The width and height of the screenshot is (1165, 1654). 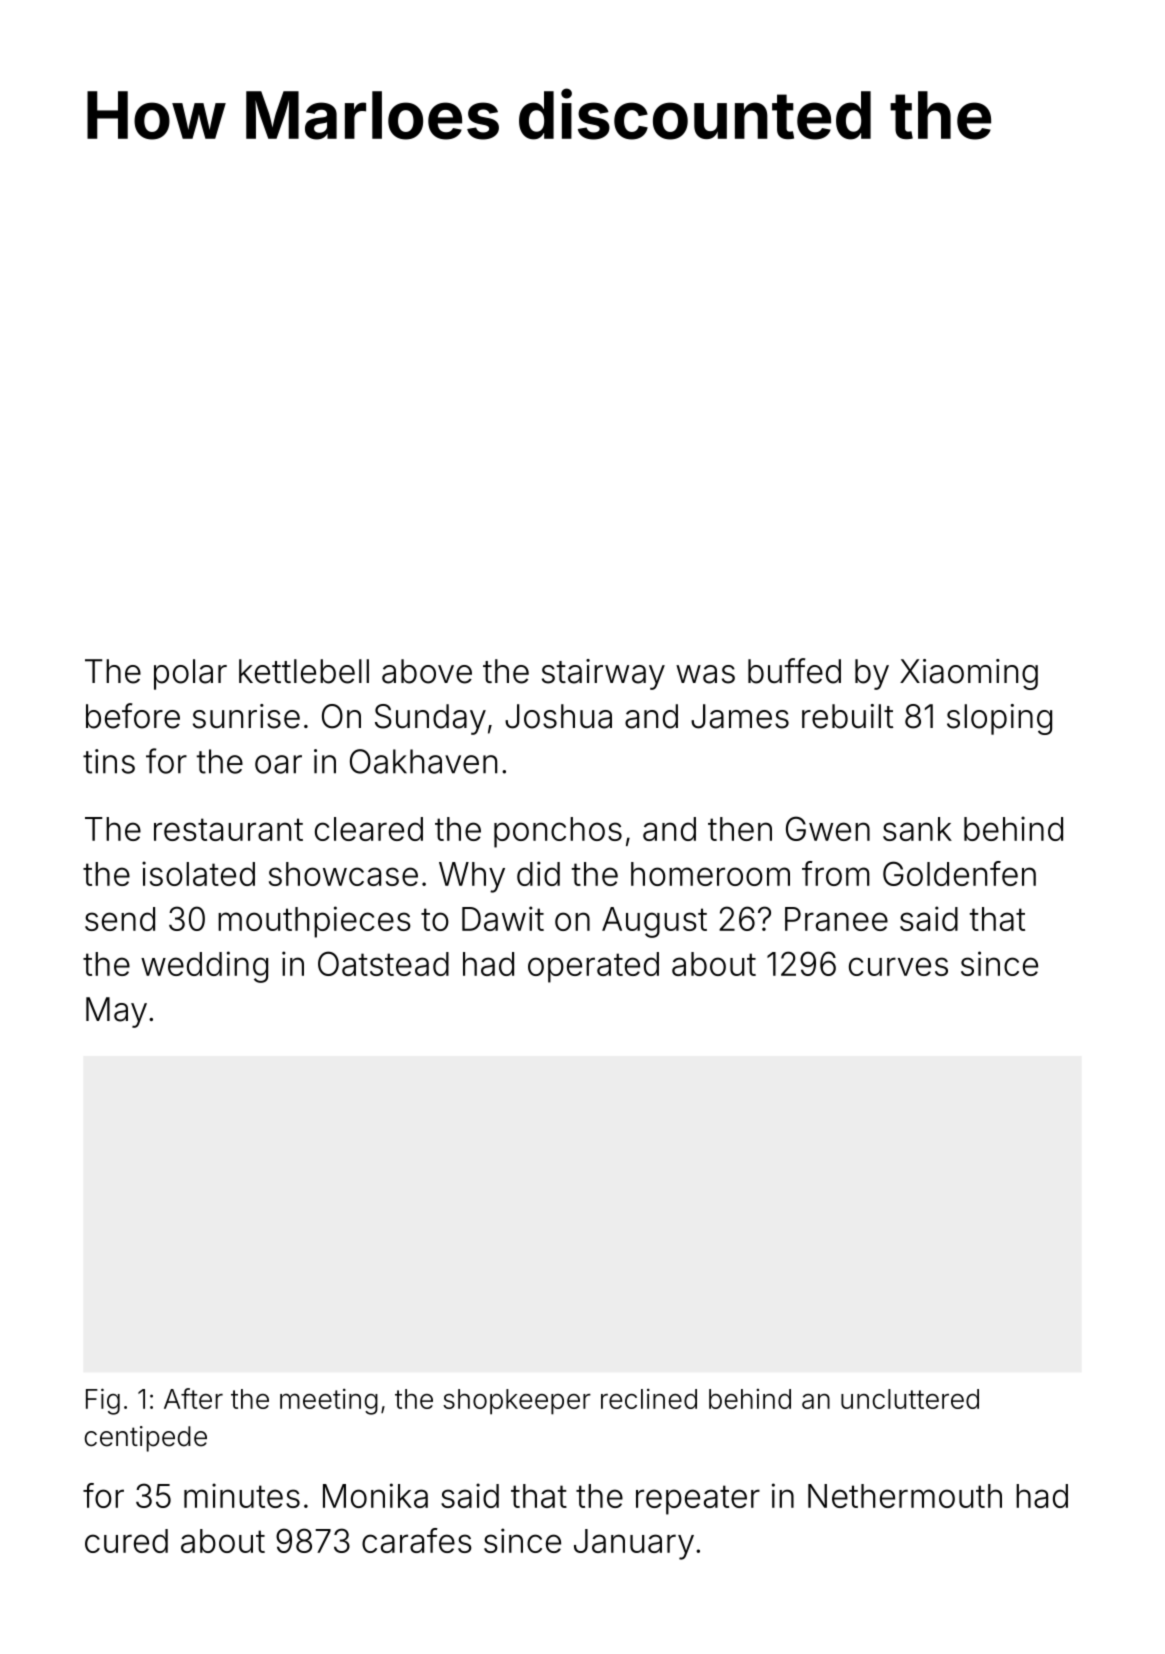 I want to click on operated, so click(x=593, y=967).
